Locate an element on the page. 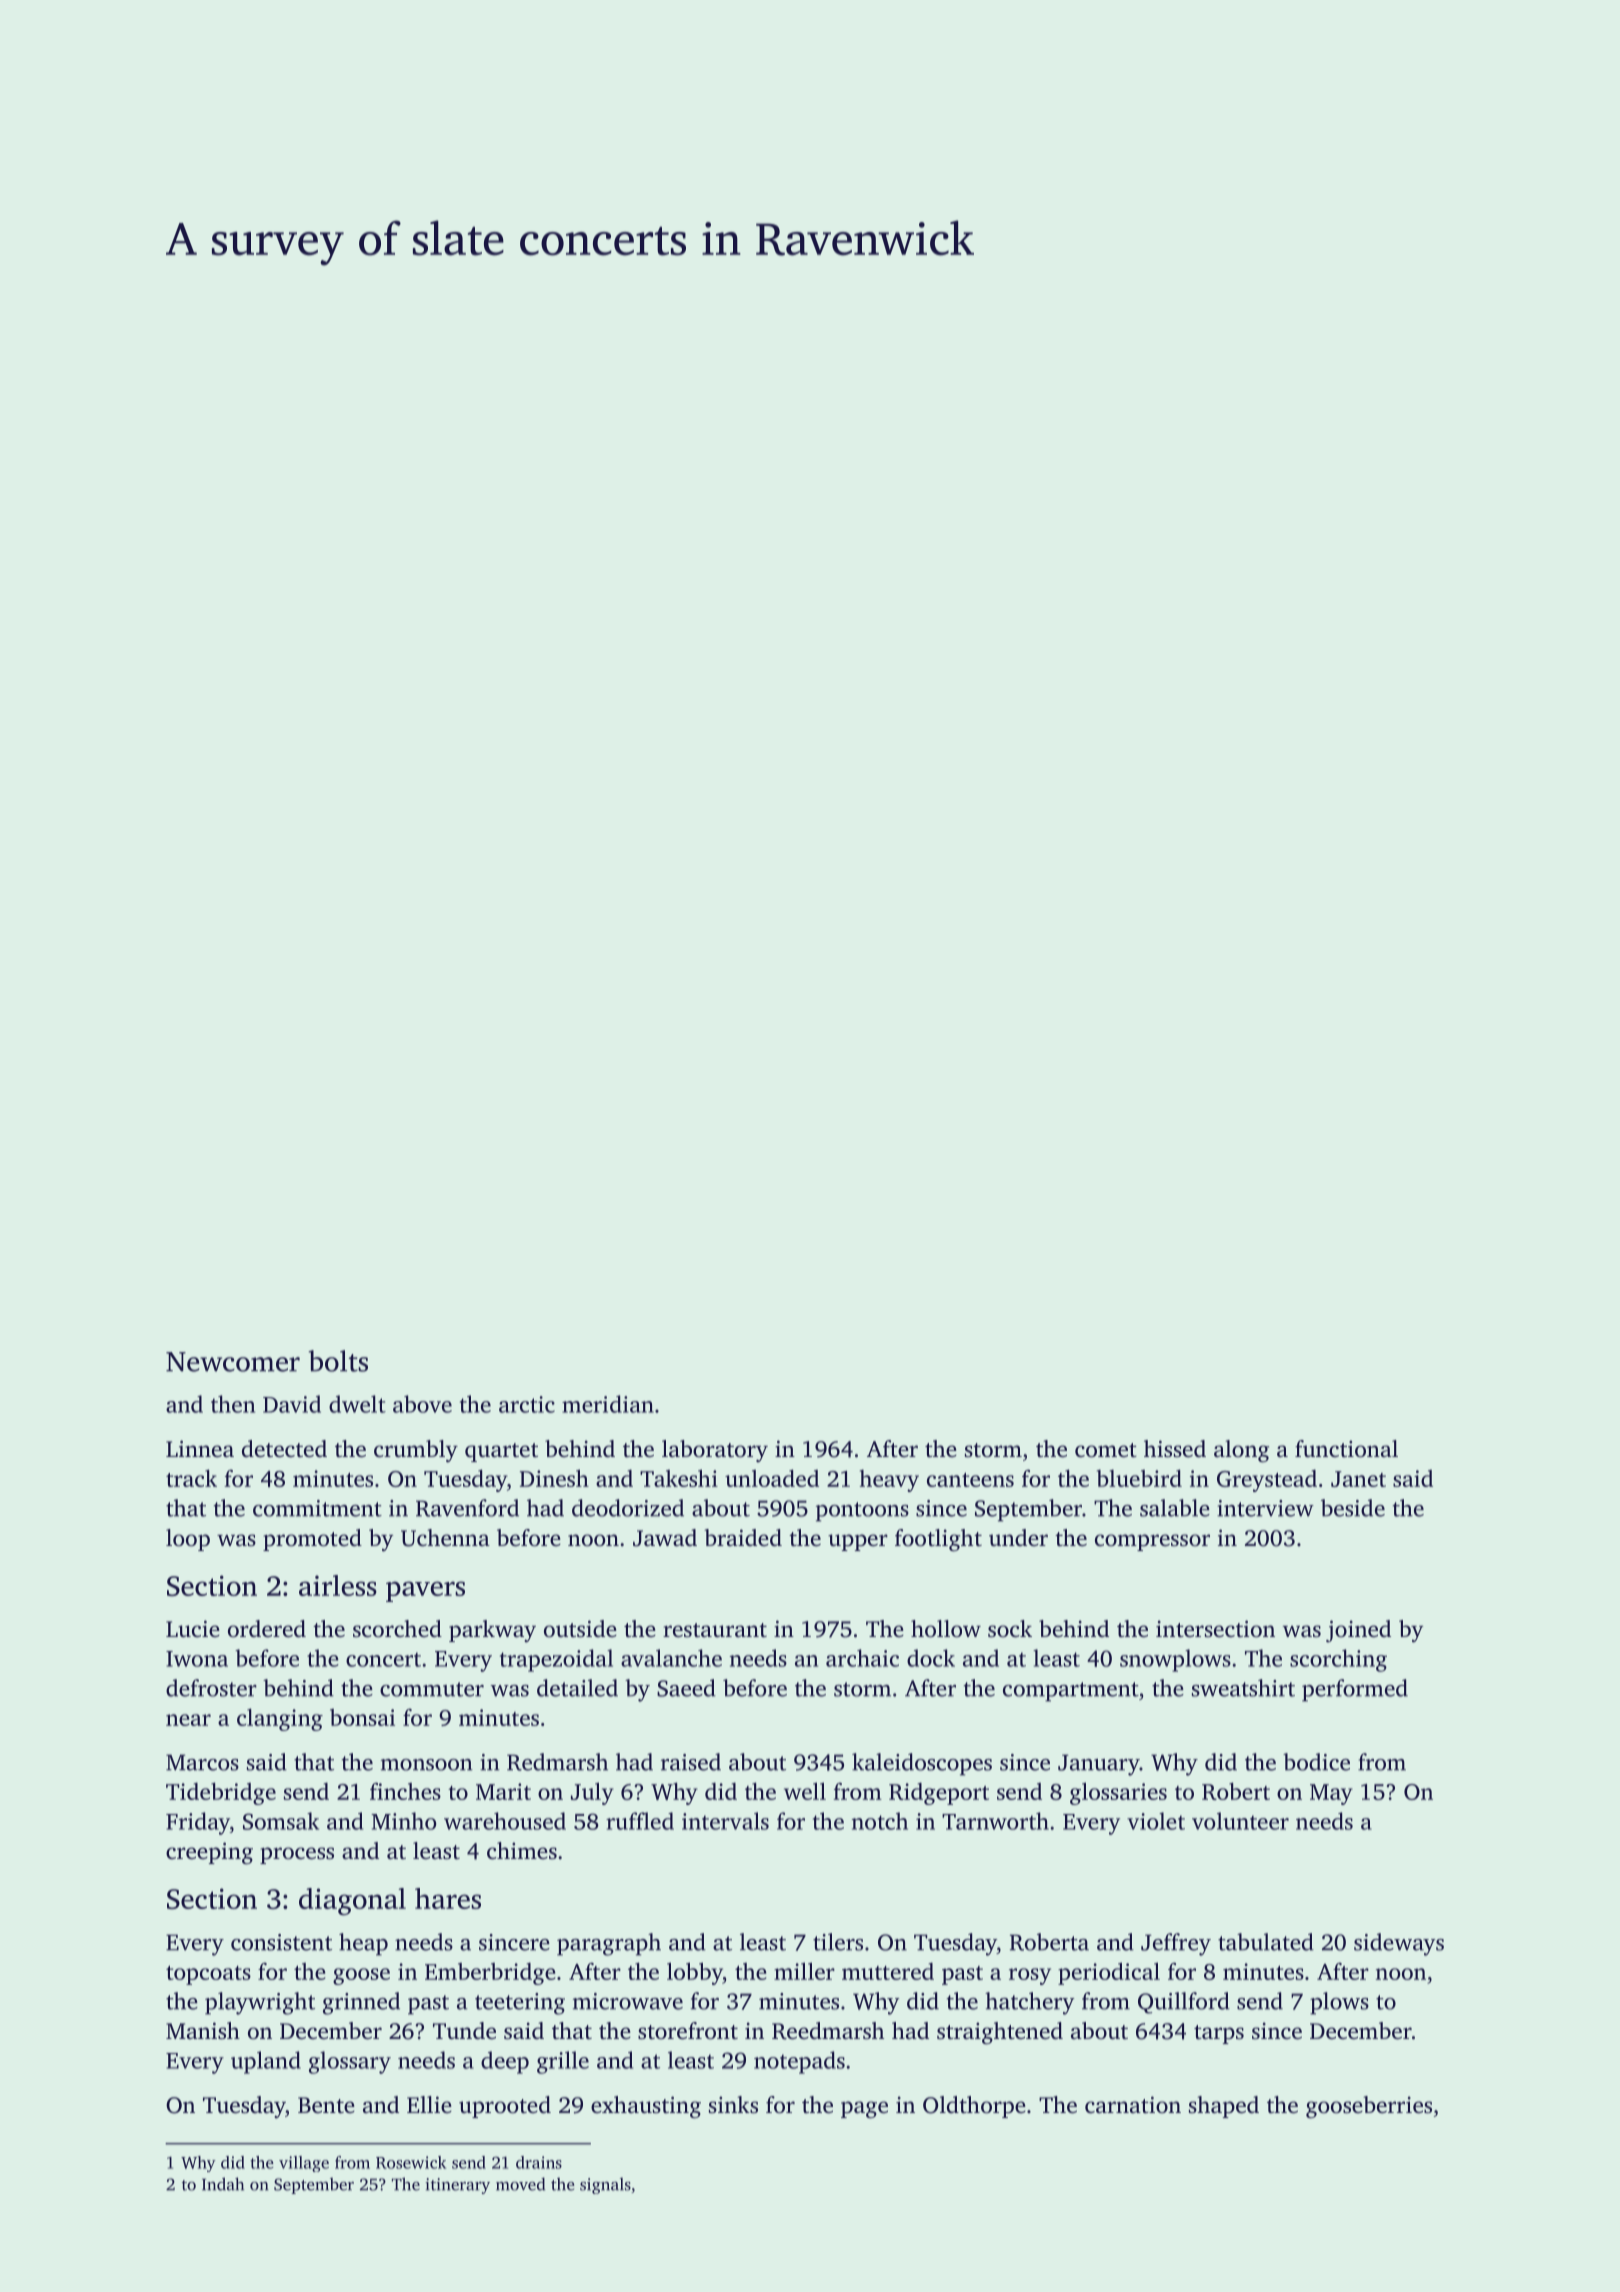  lobby is located at coordinates (695, 1973).
